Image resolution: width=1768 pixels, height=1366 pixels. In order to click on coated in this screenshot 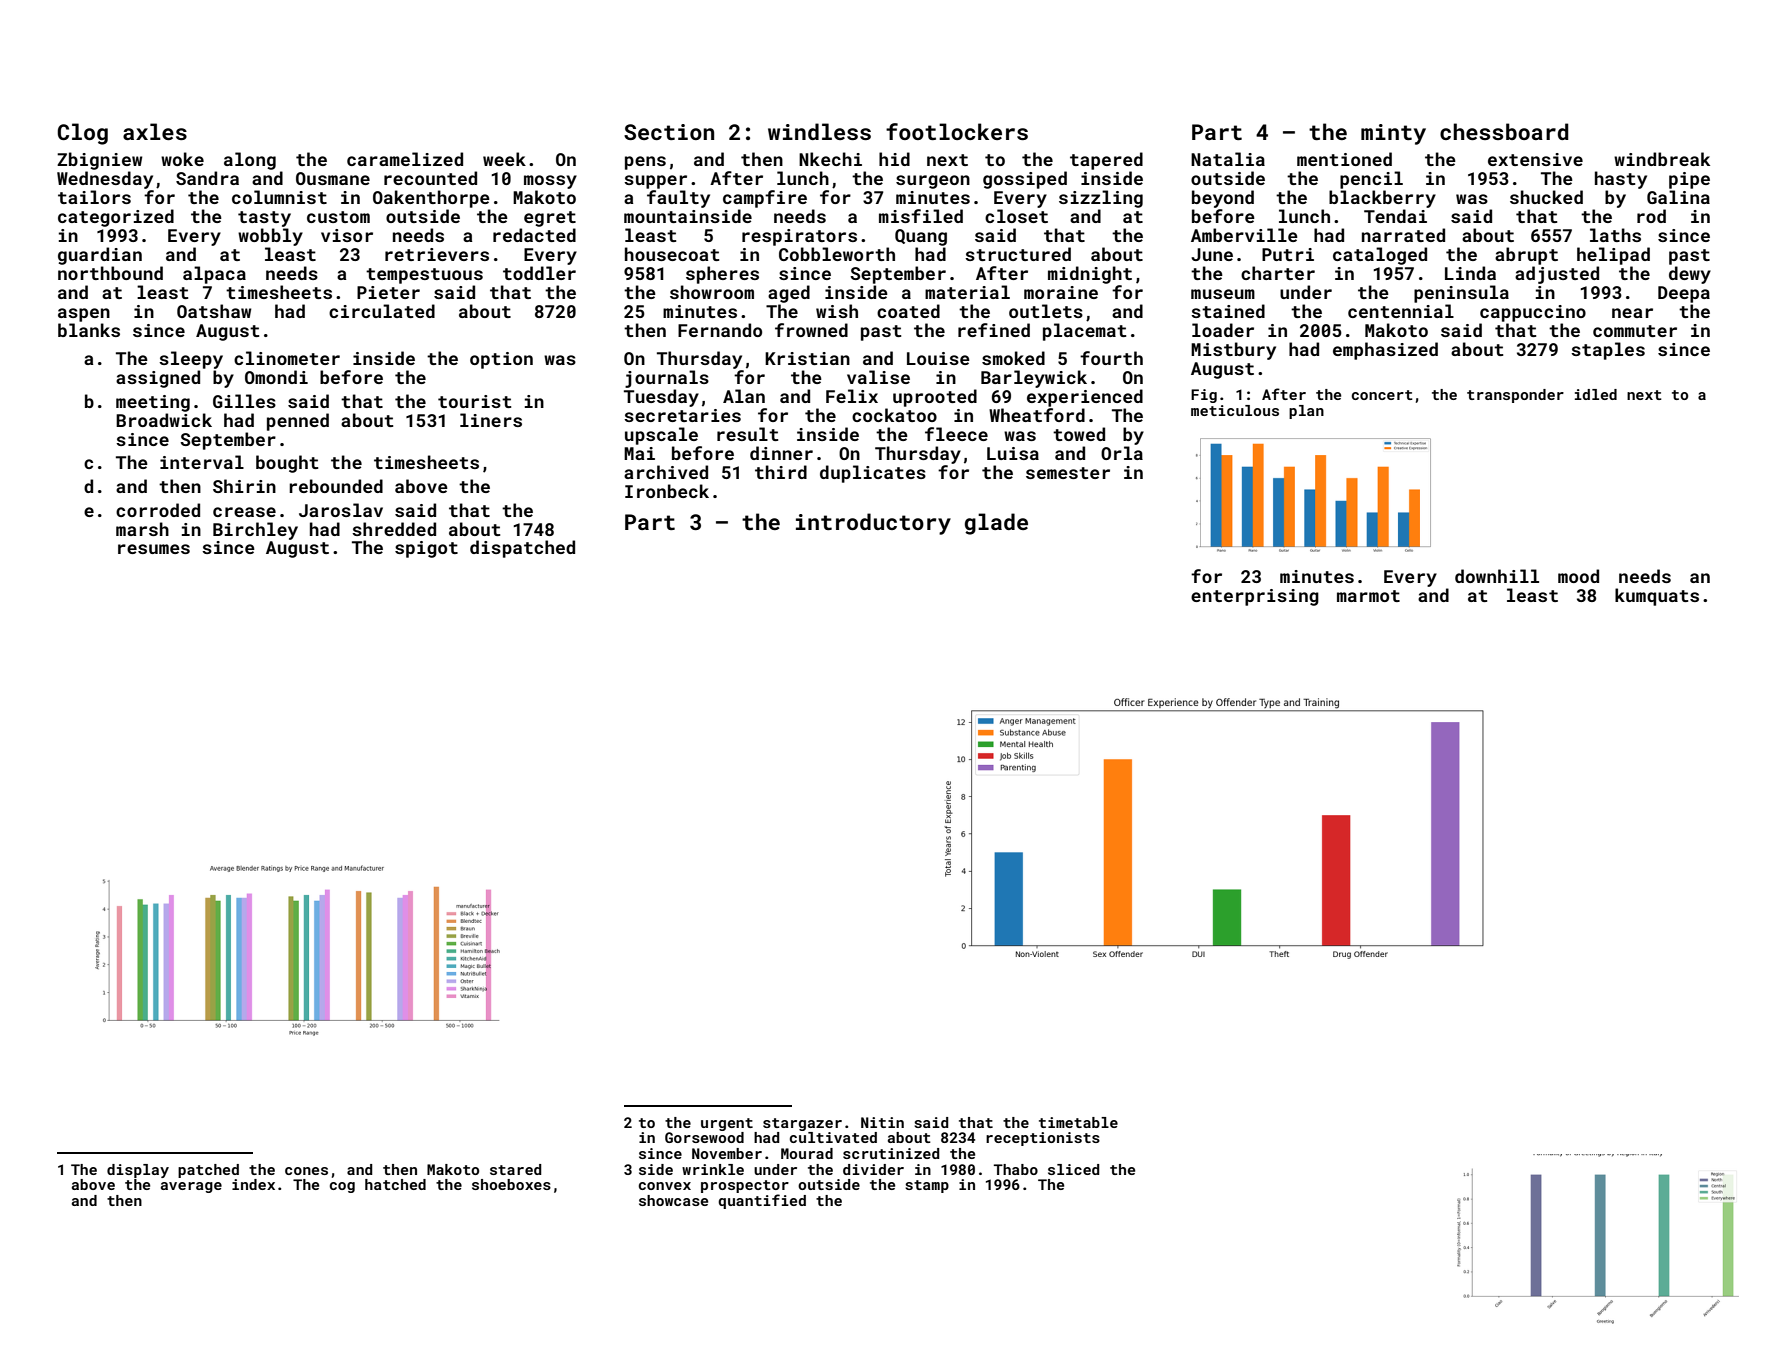, I will do `click(908, 311)`.
